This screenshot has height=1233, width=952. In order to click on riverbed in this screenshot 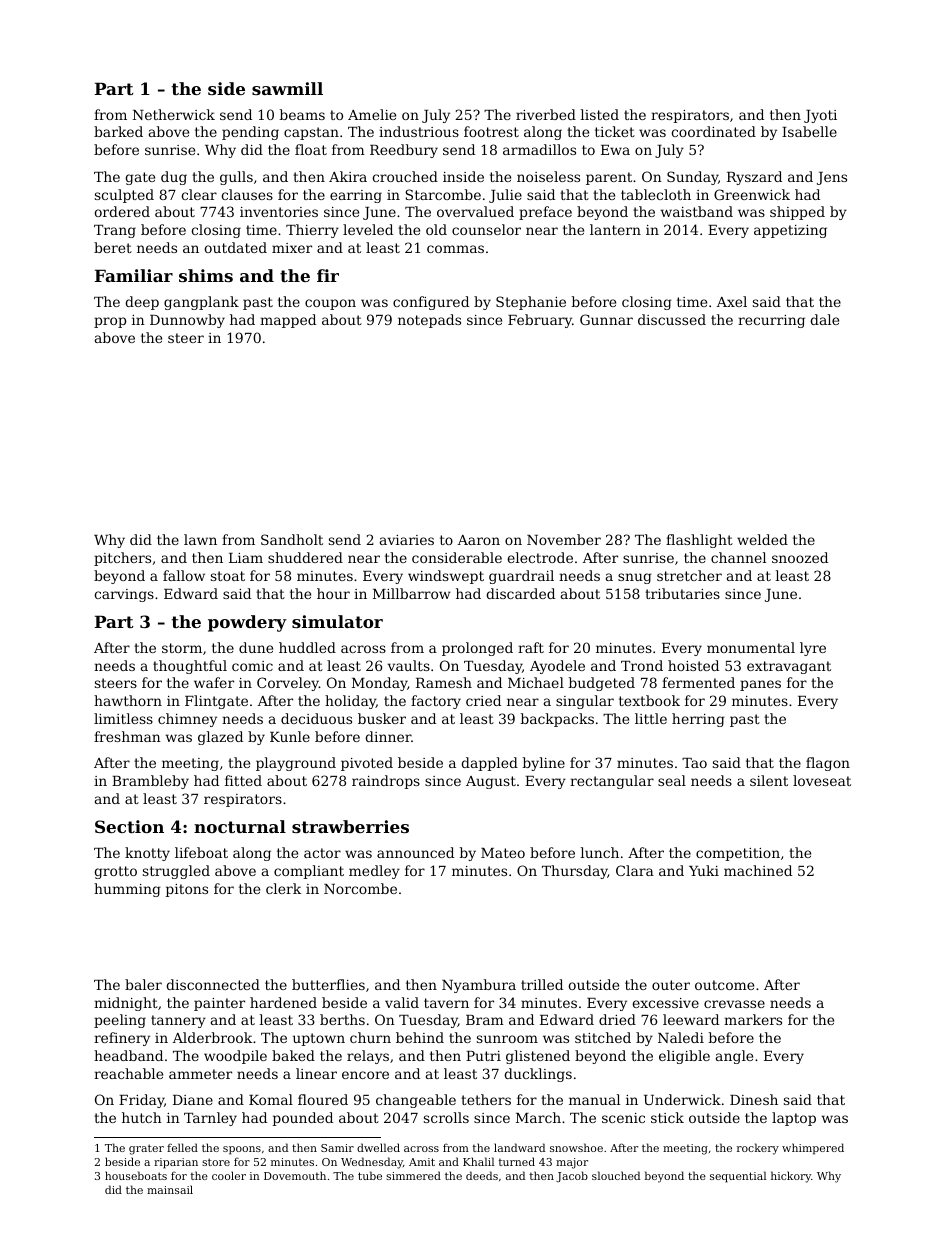, I will do `click(546, 114)`.
